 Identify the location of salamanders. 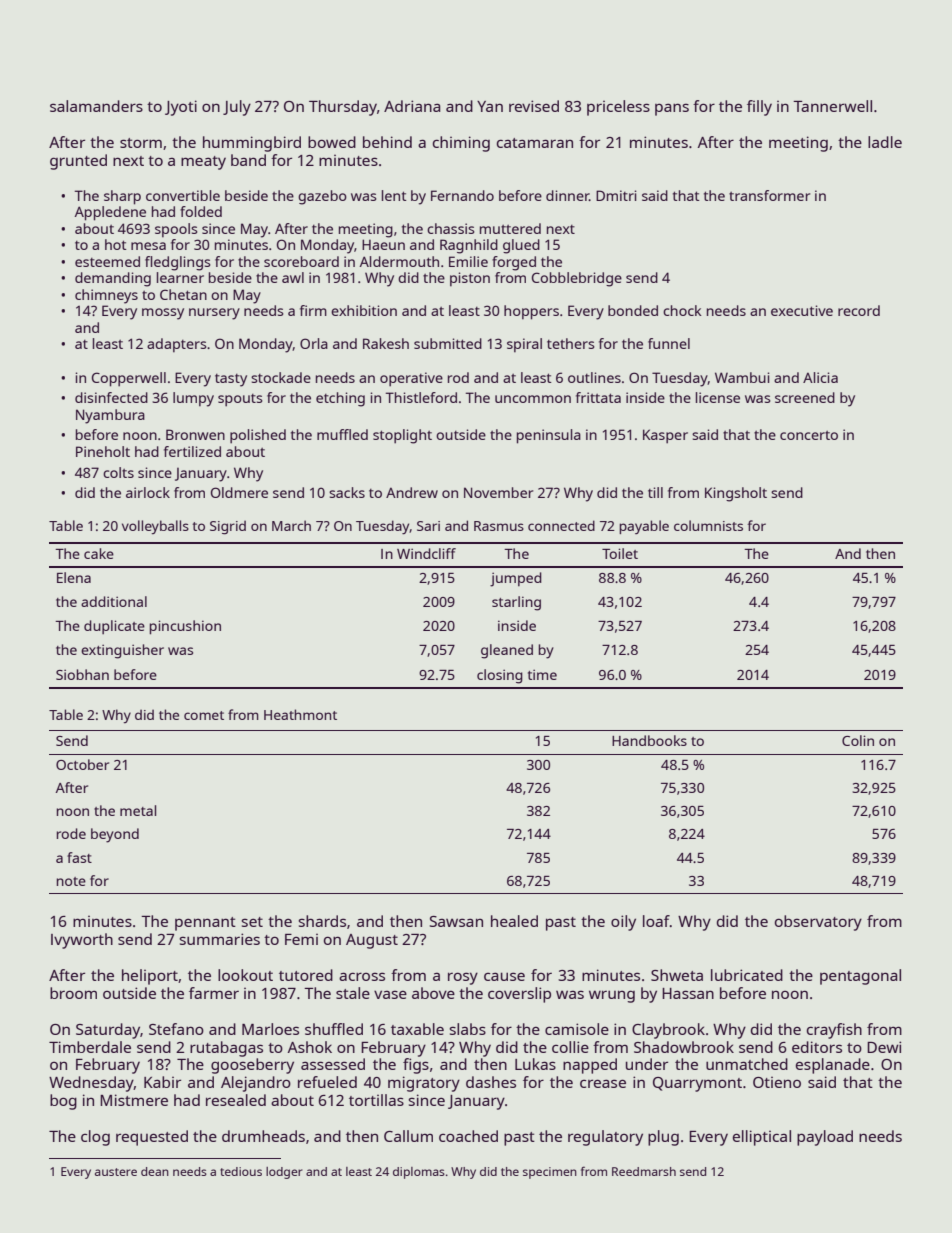
(96, 106).
